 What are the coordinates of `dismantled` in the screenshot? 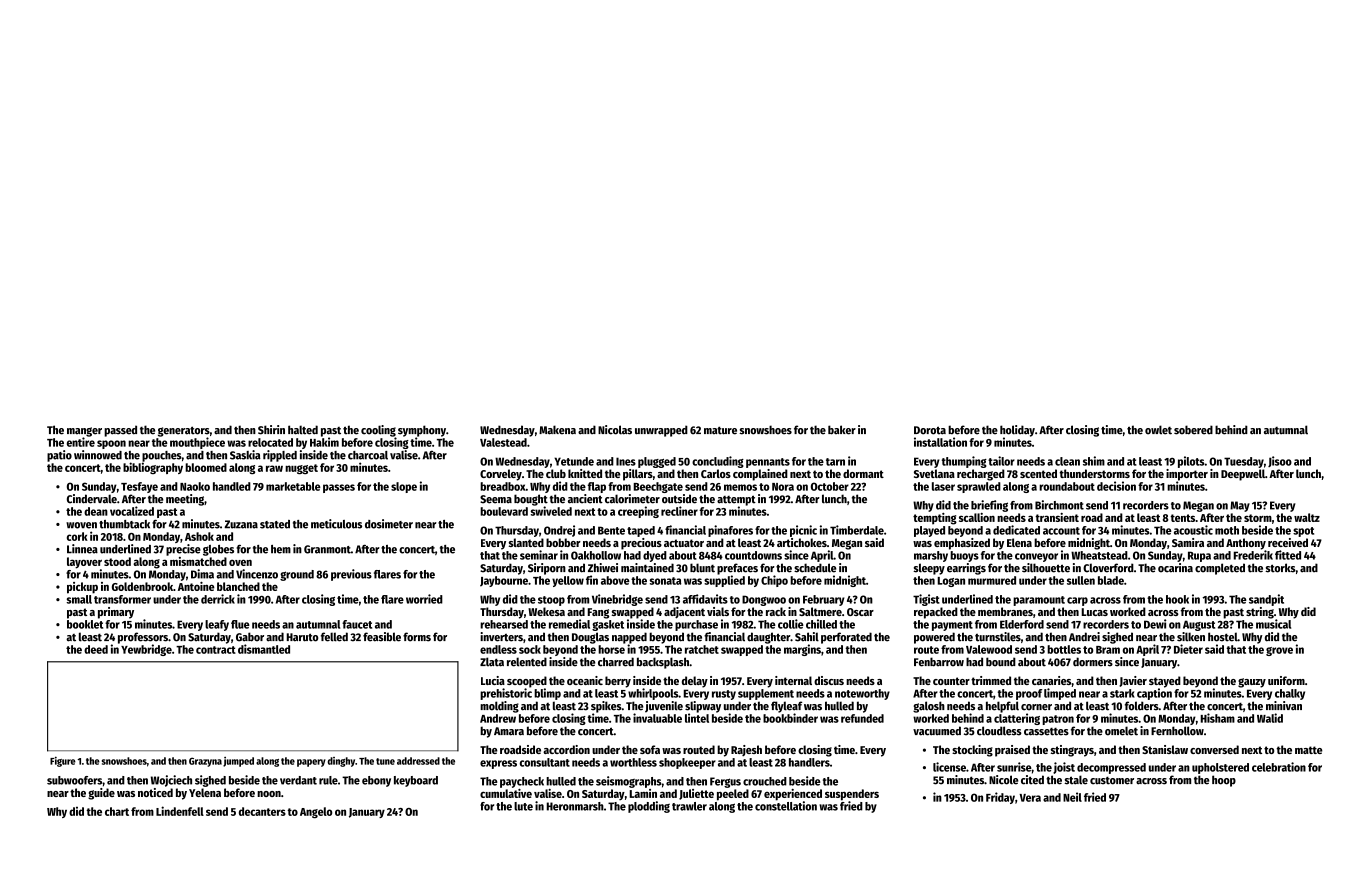 It's located at (264, 649).
